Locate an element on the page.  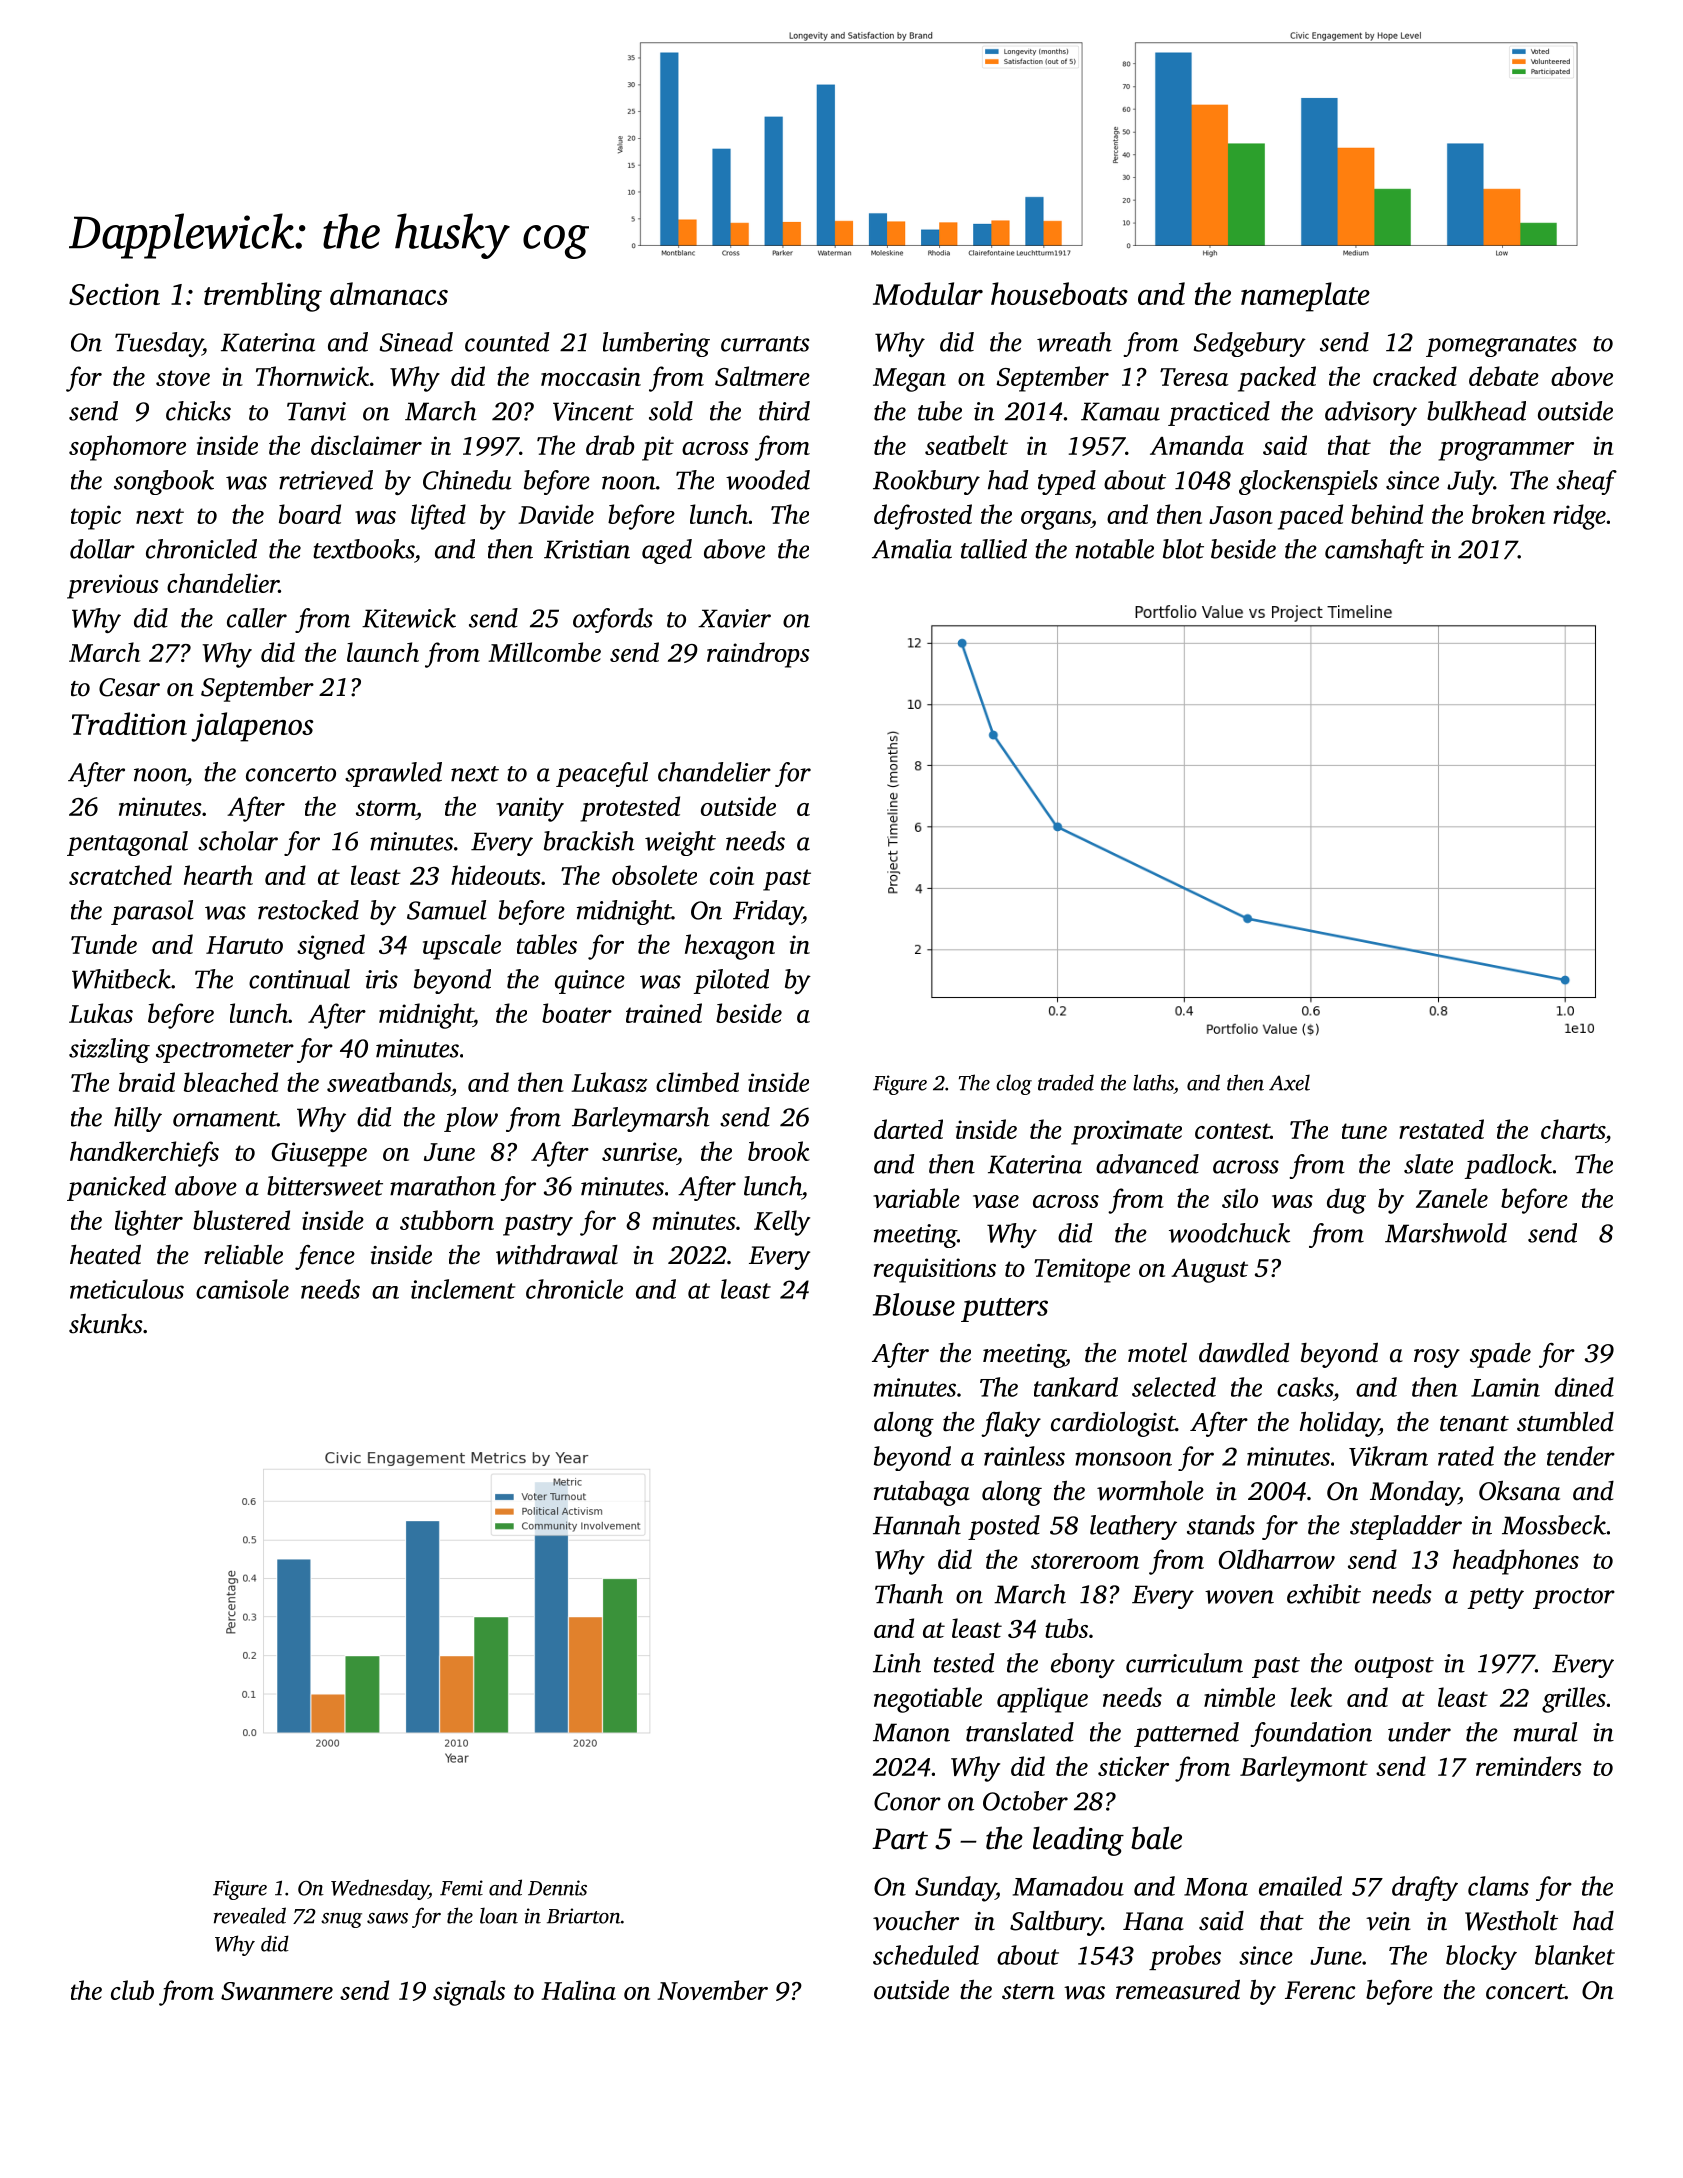
club is located at coordinates (132, 1990).
